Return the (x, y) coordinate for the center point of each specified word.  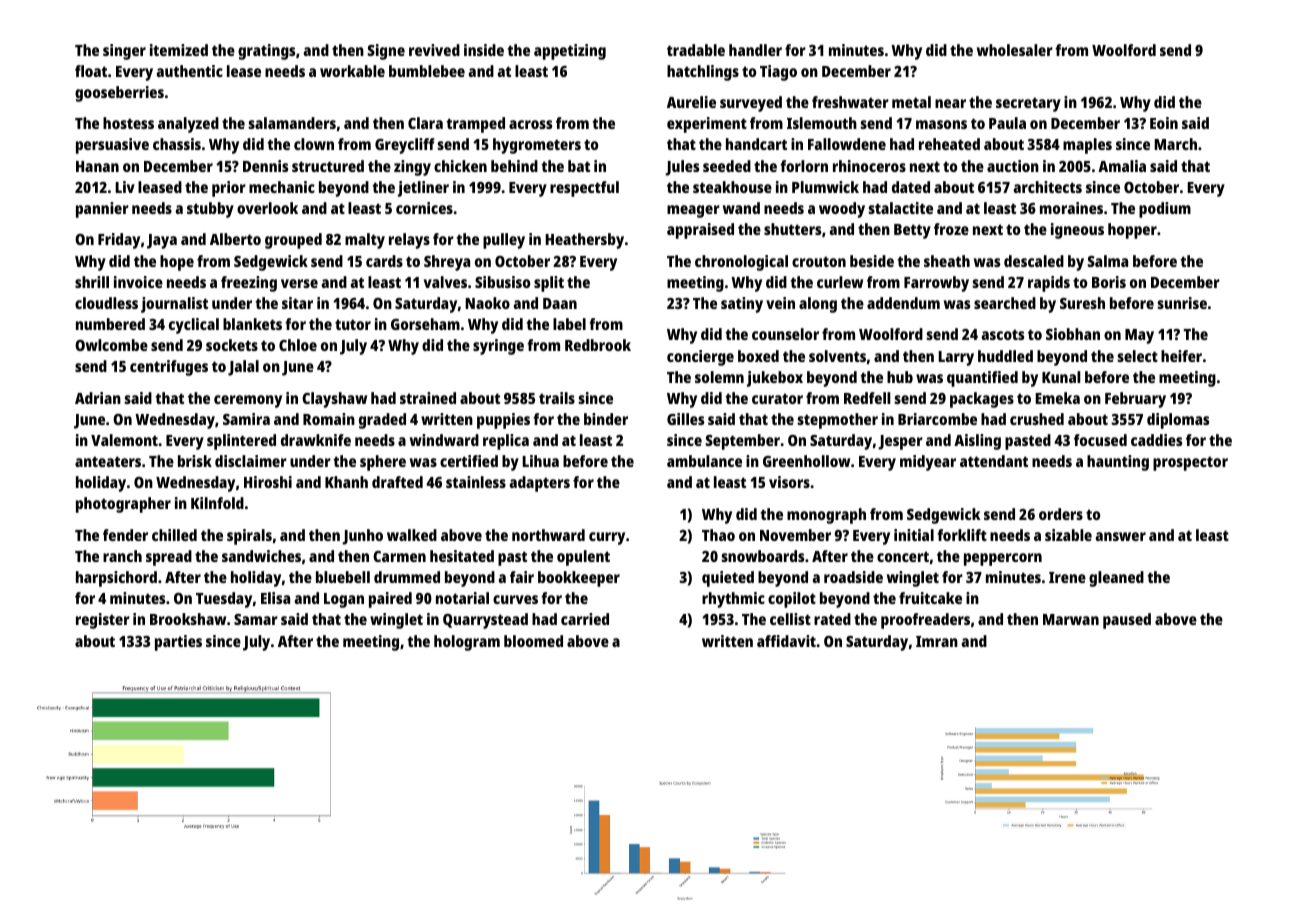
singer (124, 52)
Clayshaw (334, 400)
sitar (297, 303)
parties (178, 643)
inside (484, 50)
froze (951, 229)
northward (548, 535)
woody (842, 210)
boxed (758, 356)
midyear (928, 463)
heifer (1181, 356)
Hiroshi (268, 482)
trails (557, 398)
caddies (1156, 440)
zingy (412, 168)
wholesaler (1015, 50)
